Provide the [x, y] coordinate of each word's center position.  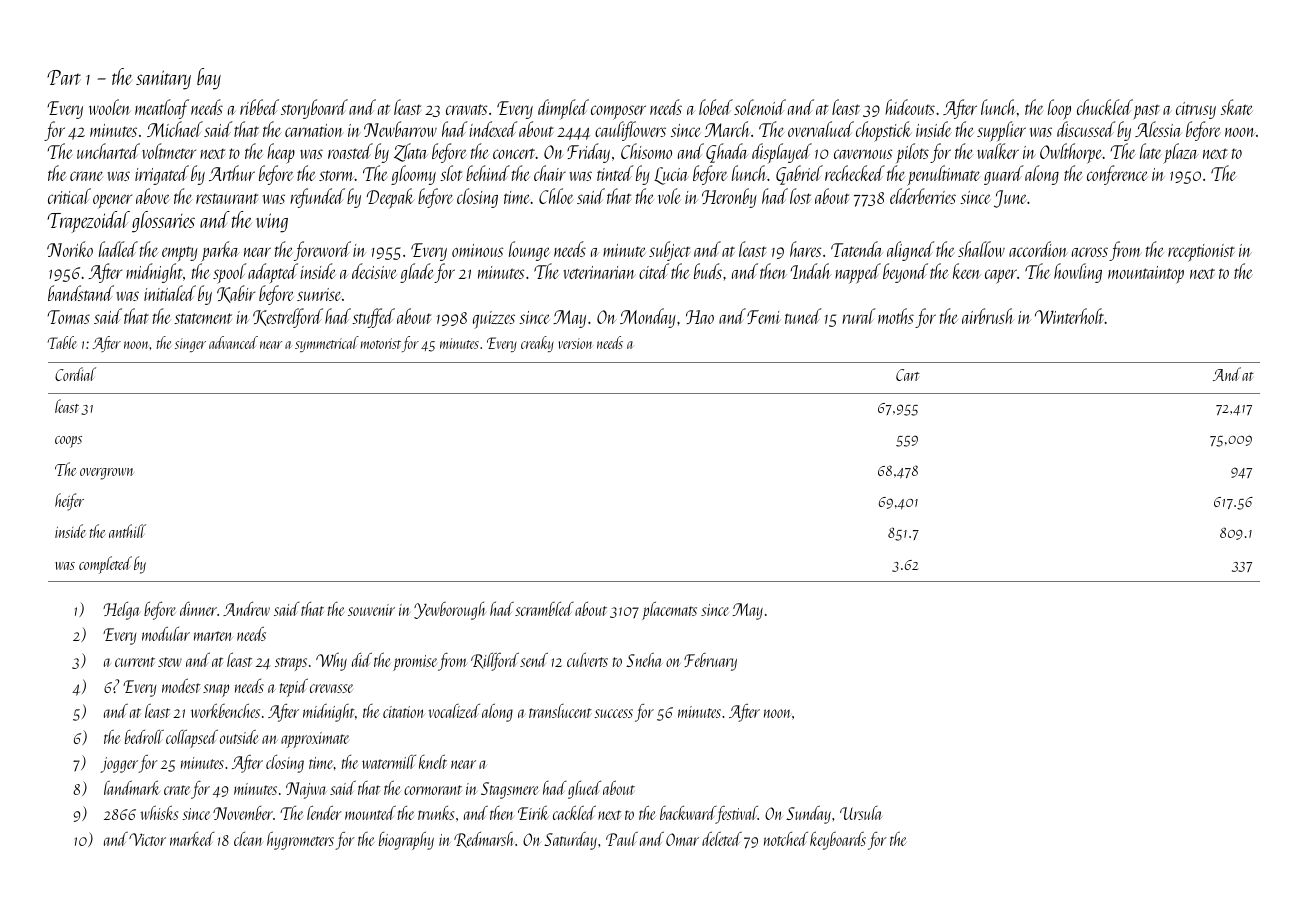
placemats [669, 611]
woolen [109, 107]
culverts [587, 660]
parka [220, 251]
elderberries [923, 196]
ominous [477, 250]
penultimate [943, 175]
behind [488, 173]
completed [105, 565]
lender [324, 813]
